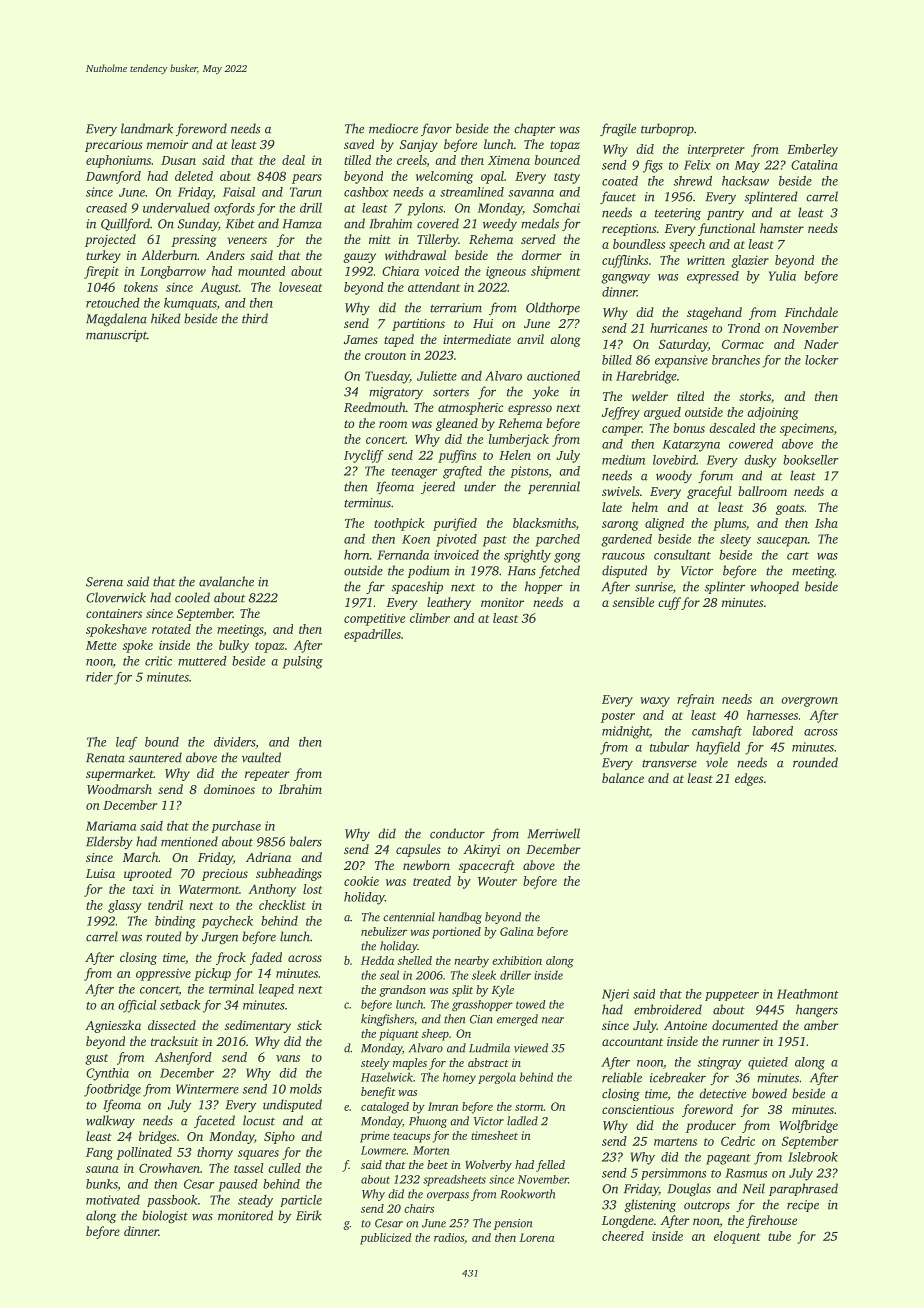 This screenshot has width=924, height=1308. Describe the element at coordinates (618, 129) in the screenshot. I see `fragile` at that location.
